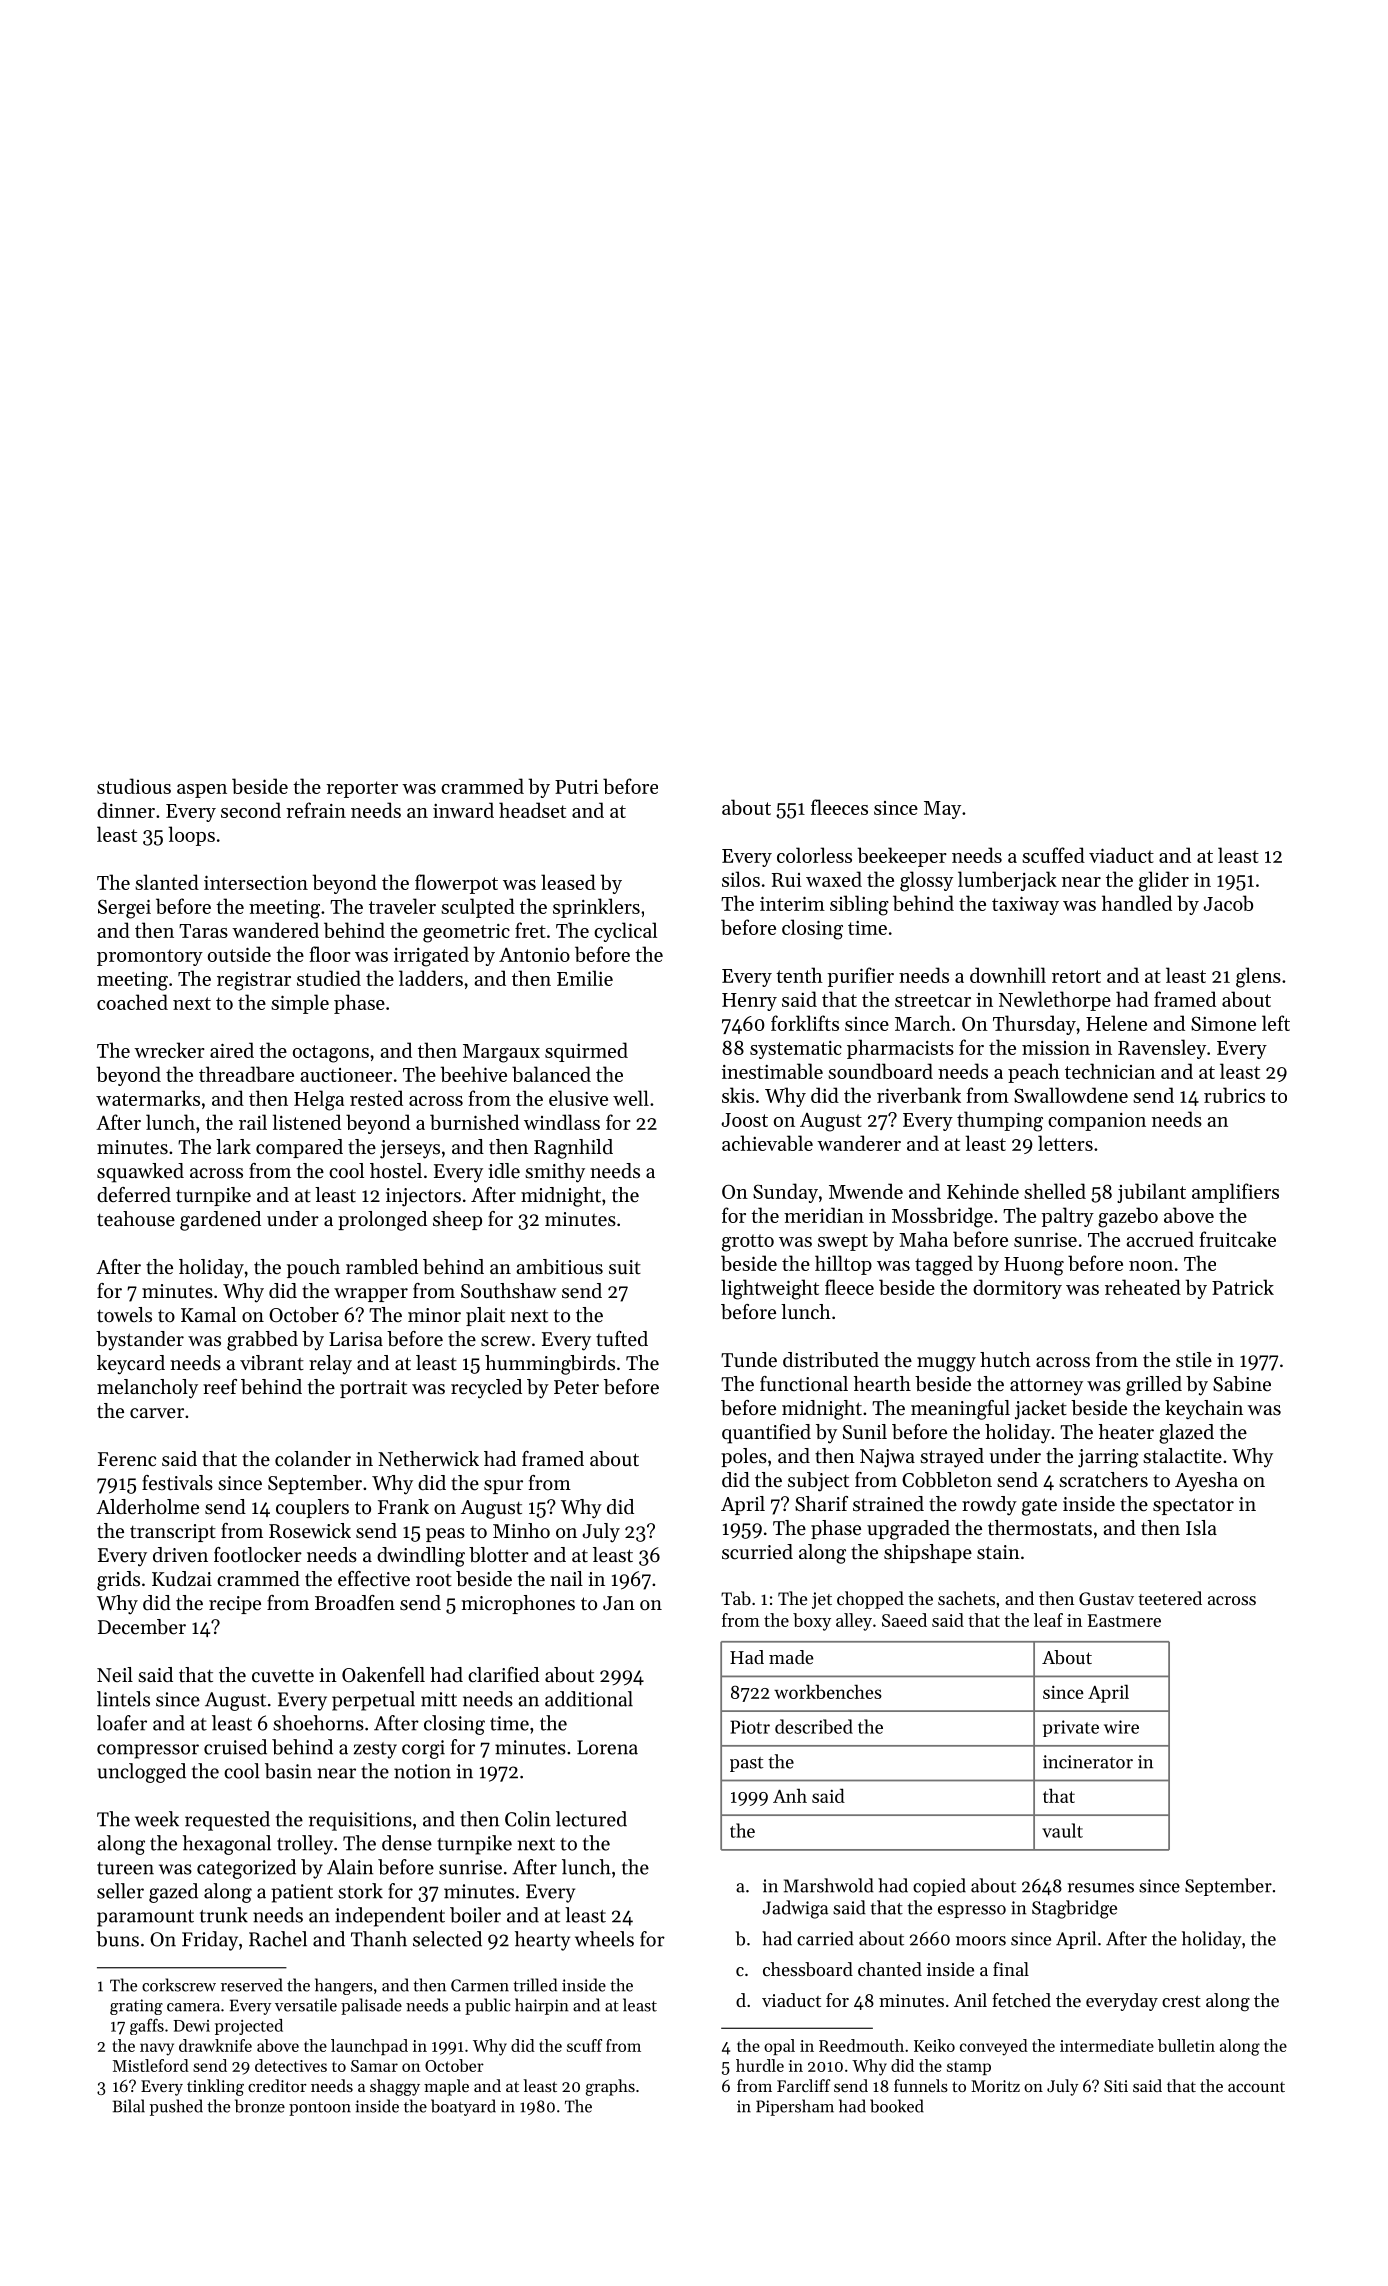  What do you see at coordinates (208, 1314) in the page?
I see `Kamal` at bounding box center [208, 1314].
